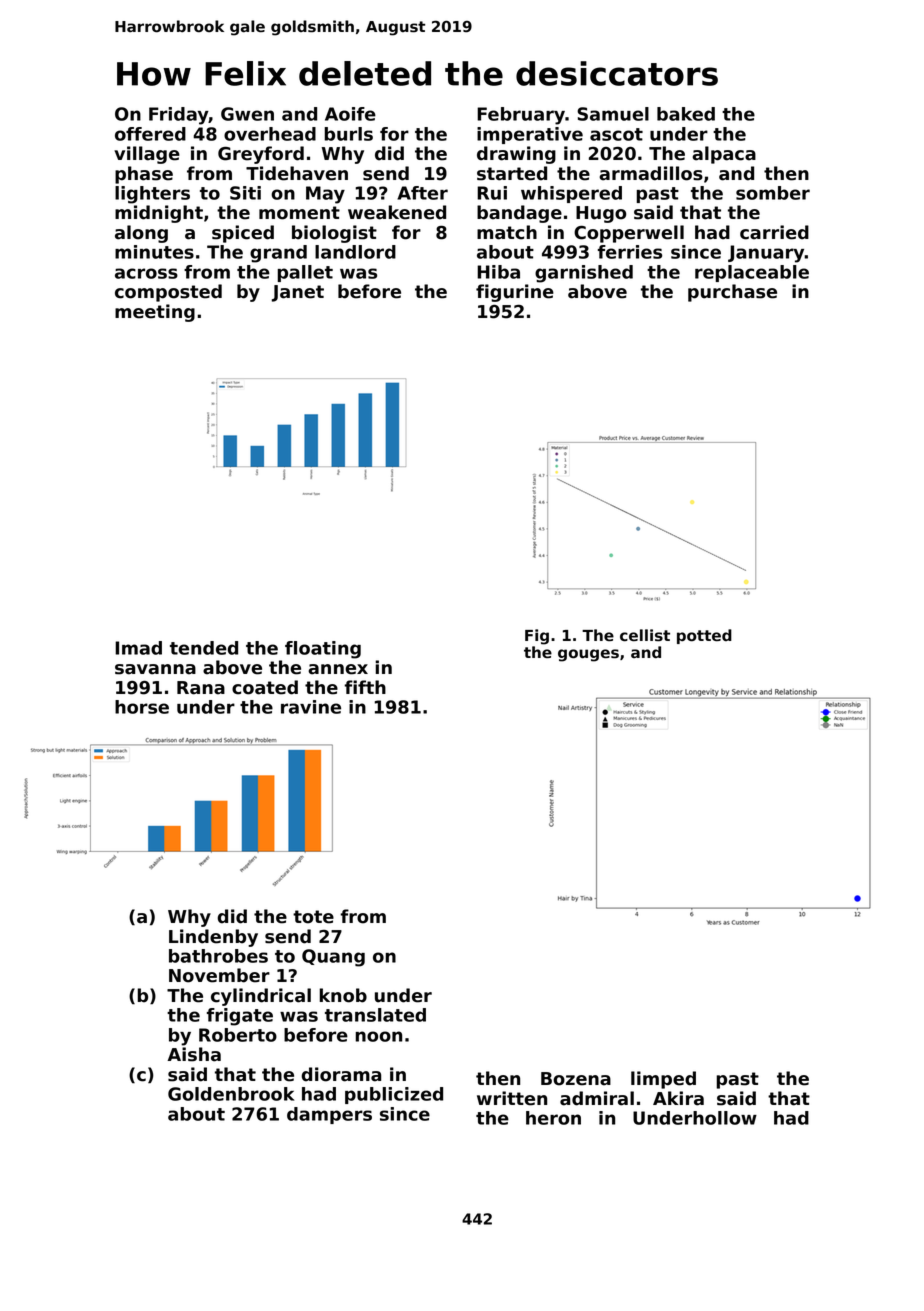  I want to click on ravine, so click(311, 707).
